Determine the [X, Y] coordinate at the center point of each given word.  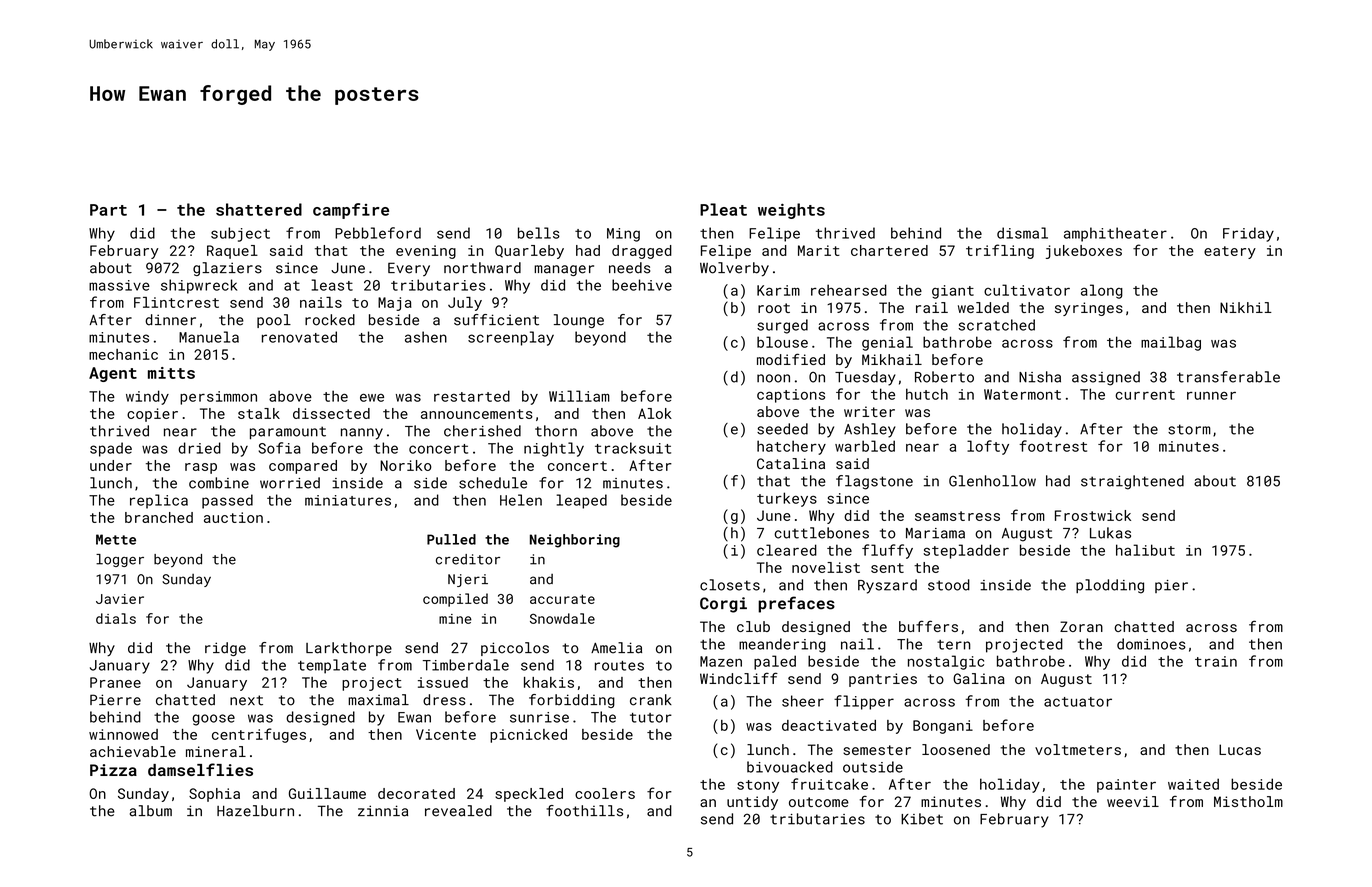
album [151, 811]
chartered [889, 250]
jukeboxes [1084, 252]
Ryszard [887, 586]
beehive [642, 285]
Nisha [1040, 377]
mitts [171, 373]
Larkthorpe [349, 649]
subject [240, 234]
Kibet [922, 819]
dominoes [1151, 644]
